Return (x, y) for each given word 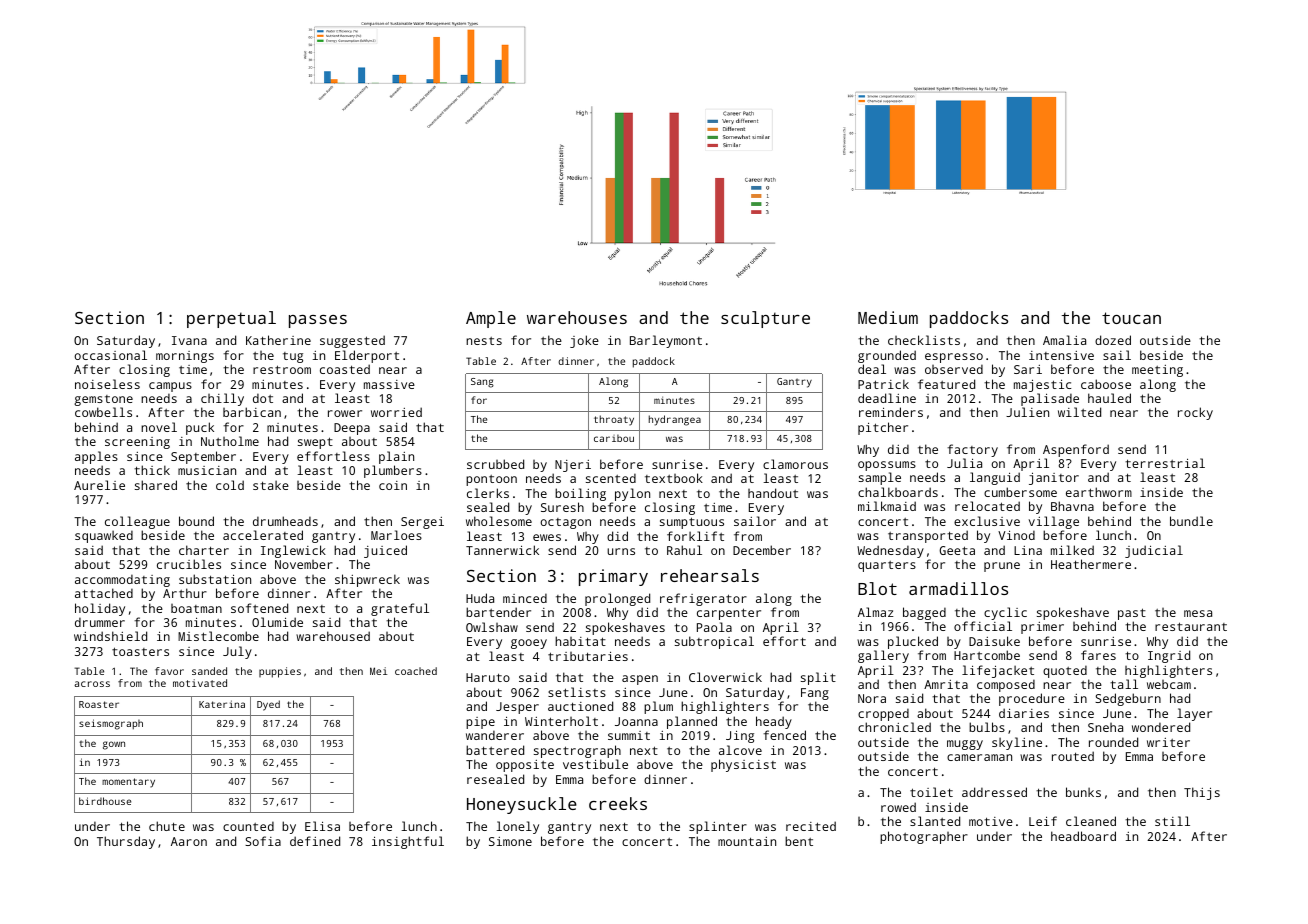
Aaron (189, 841)
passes (318, 321)
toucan (1131, 318)
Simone (510, 841)
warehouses (577, 317)
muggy (965, 745)
